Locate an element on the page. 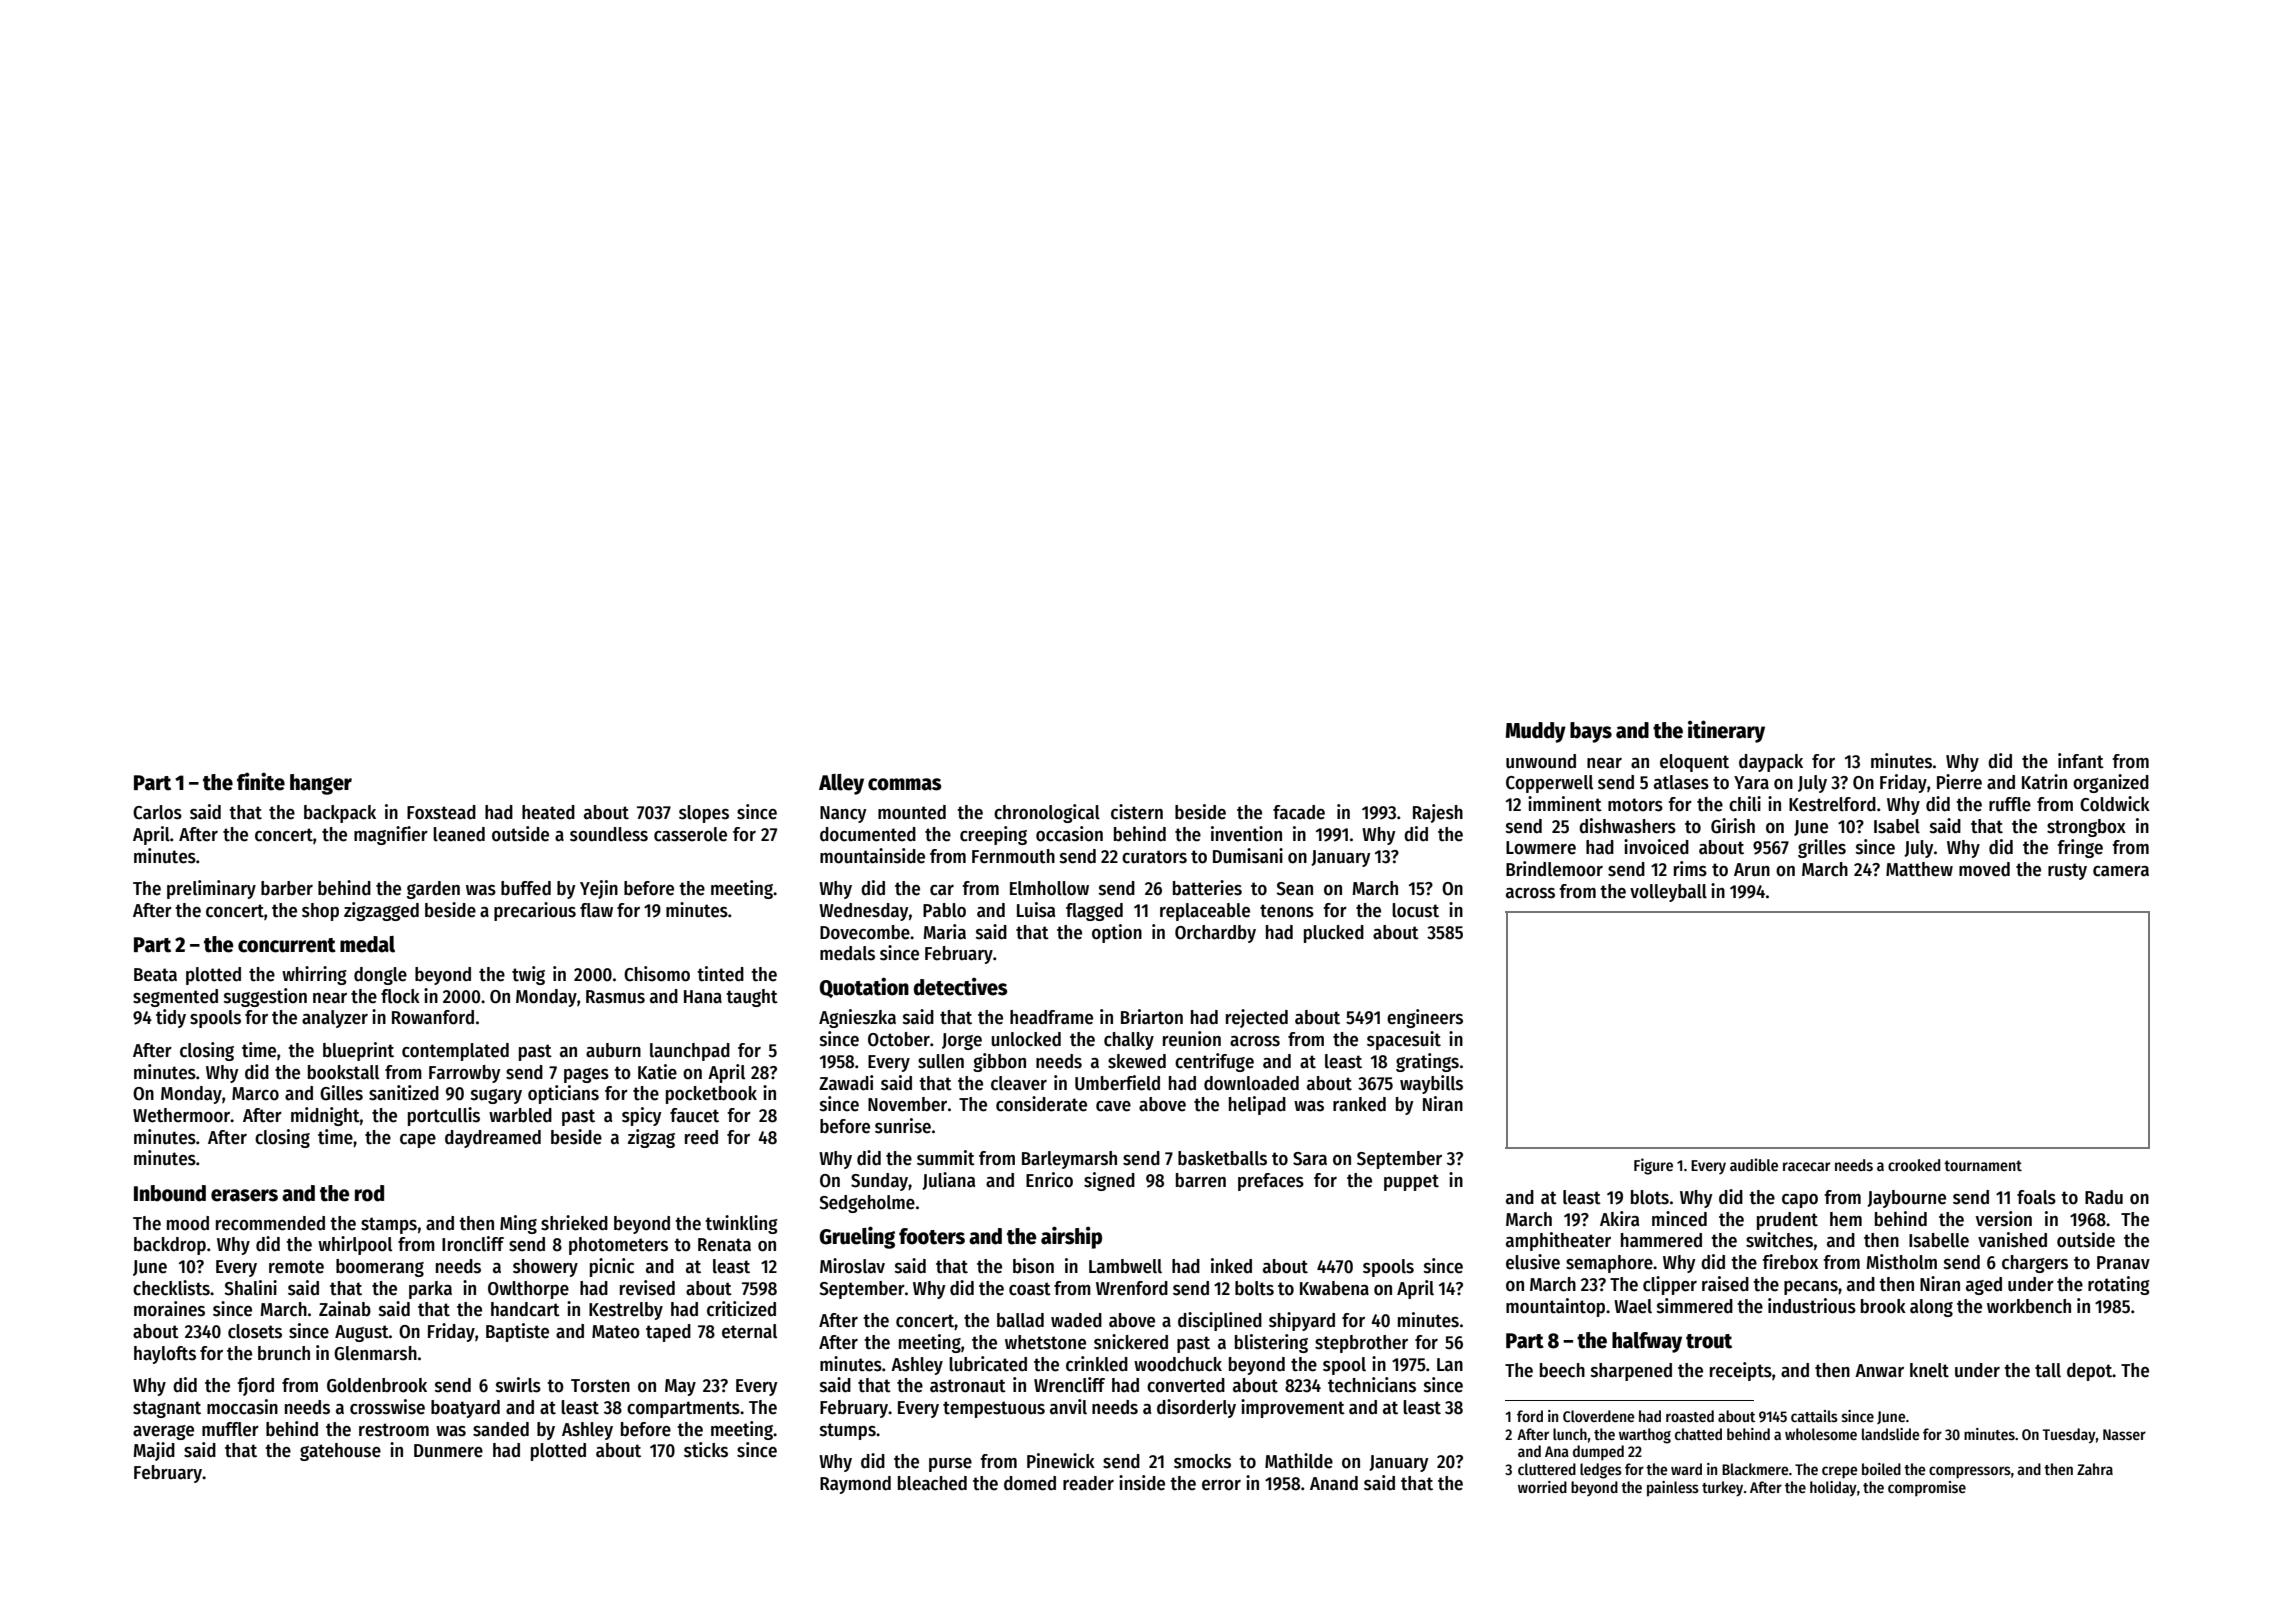  Torsten is located at coordinates (600, 1386).
